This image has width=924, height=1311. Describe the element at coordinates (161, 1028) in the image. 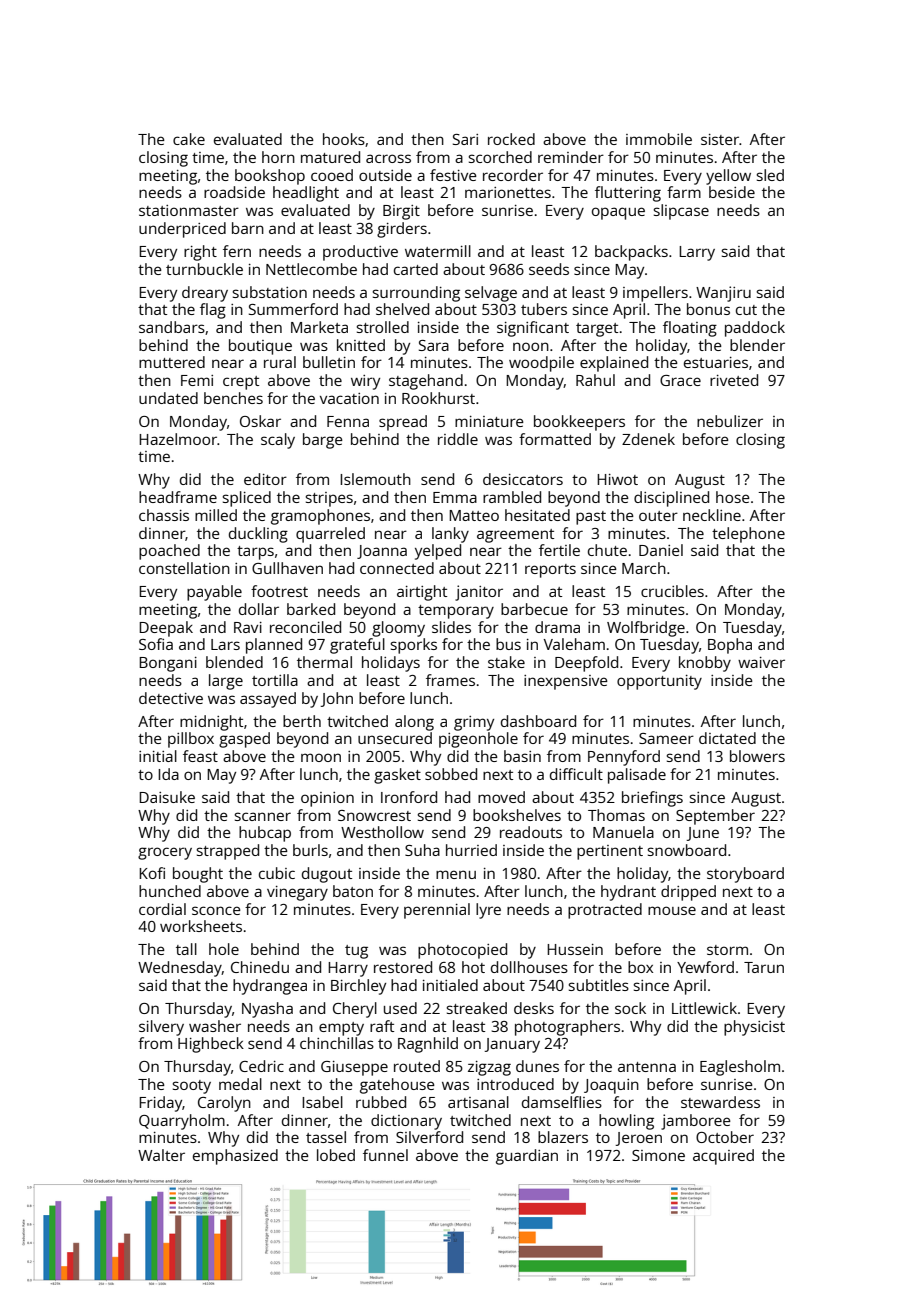

I see `silvery` at that location.
